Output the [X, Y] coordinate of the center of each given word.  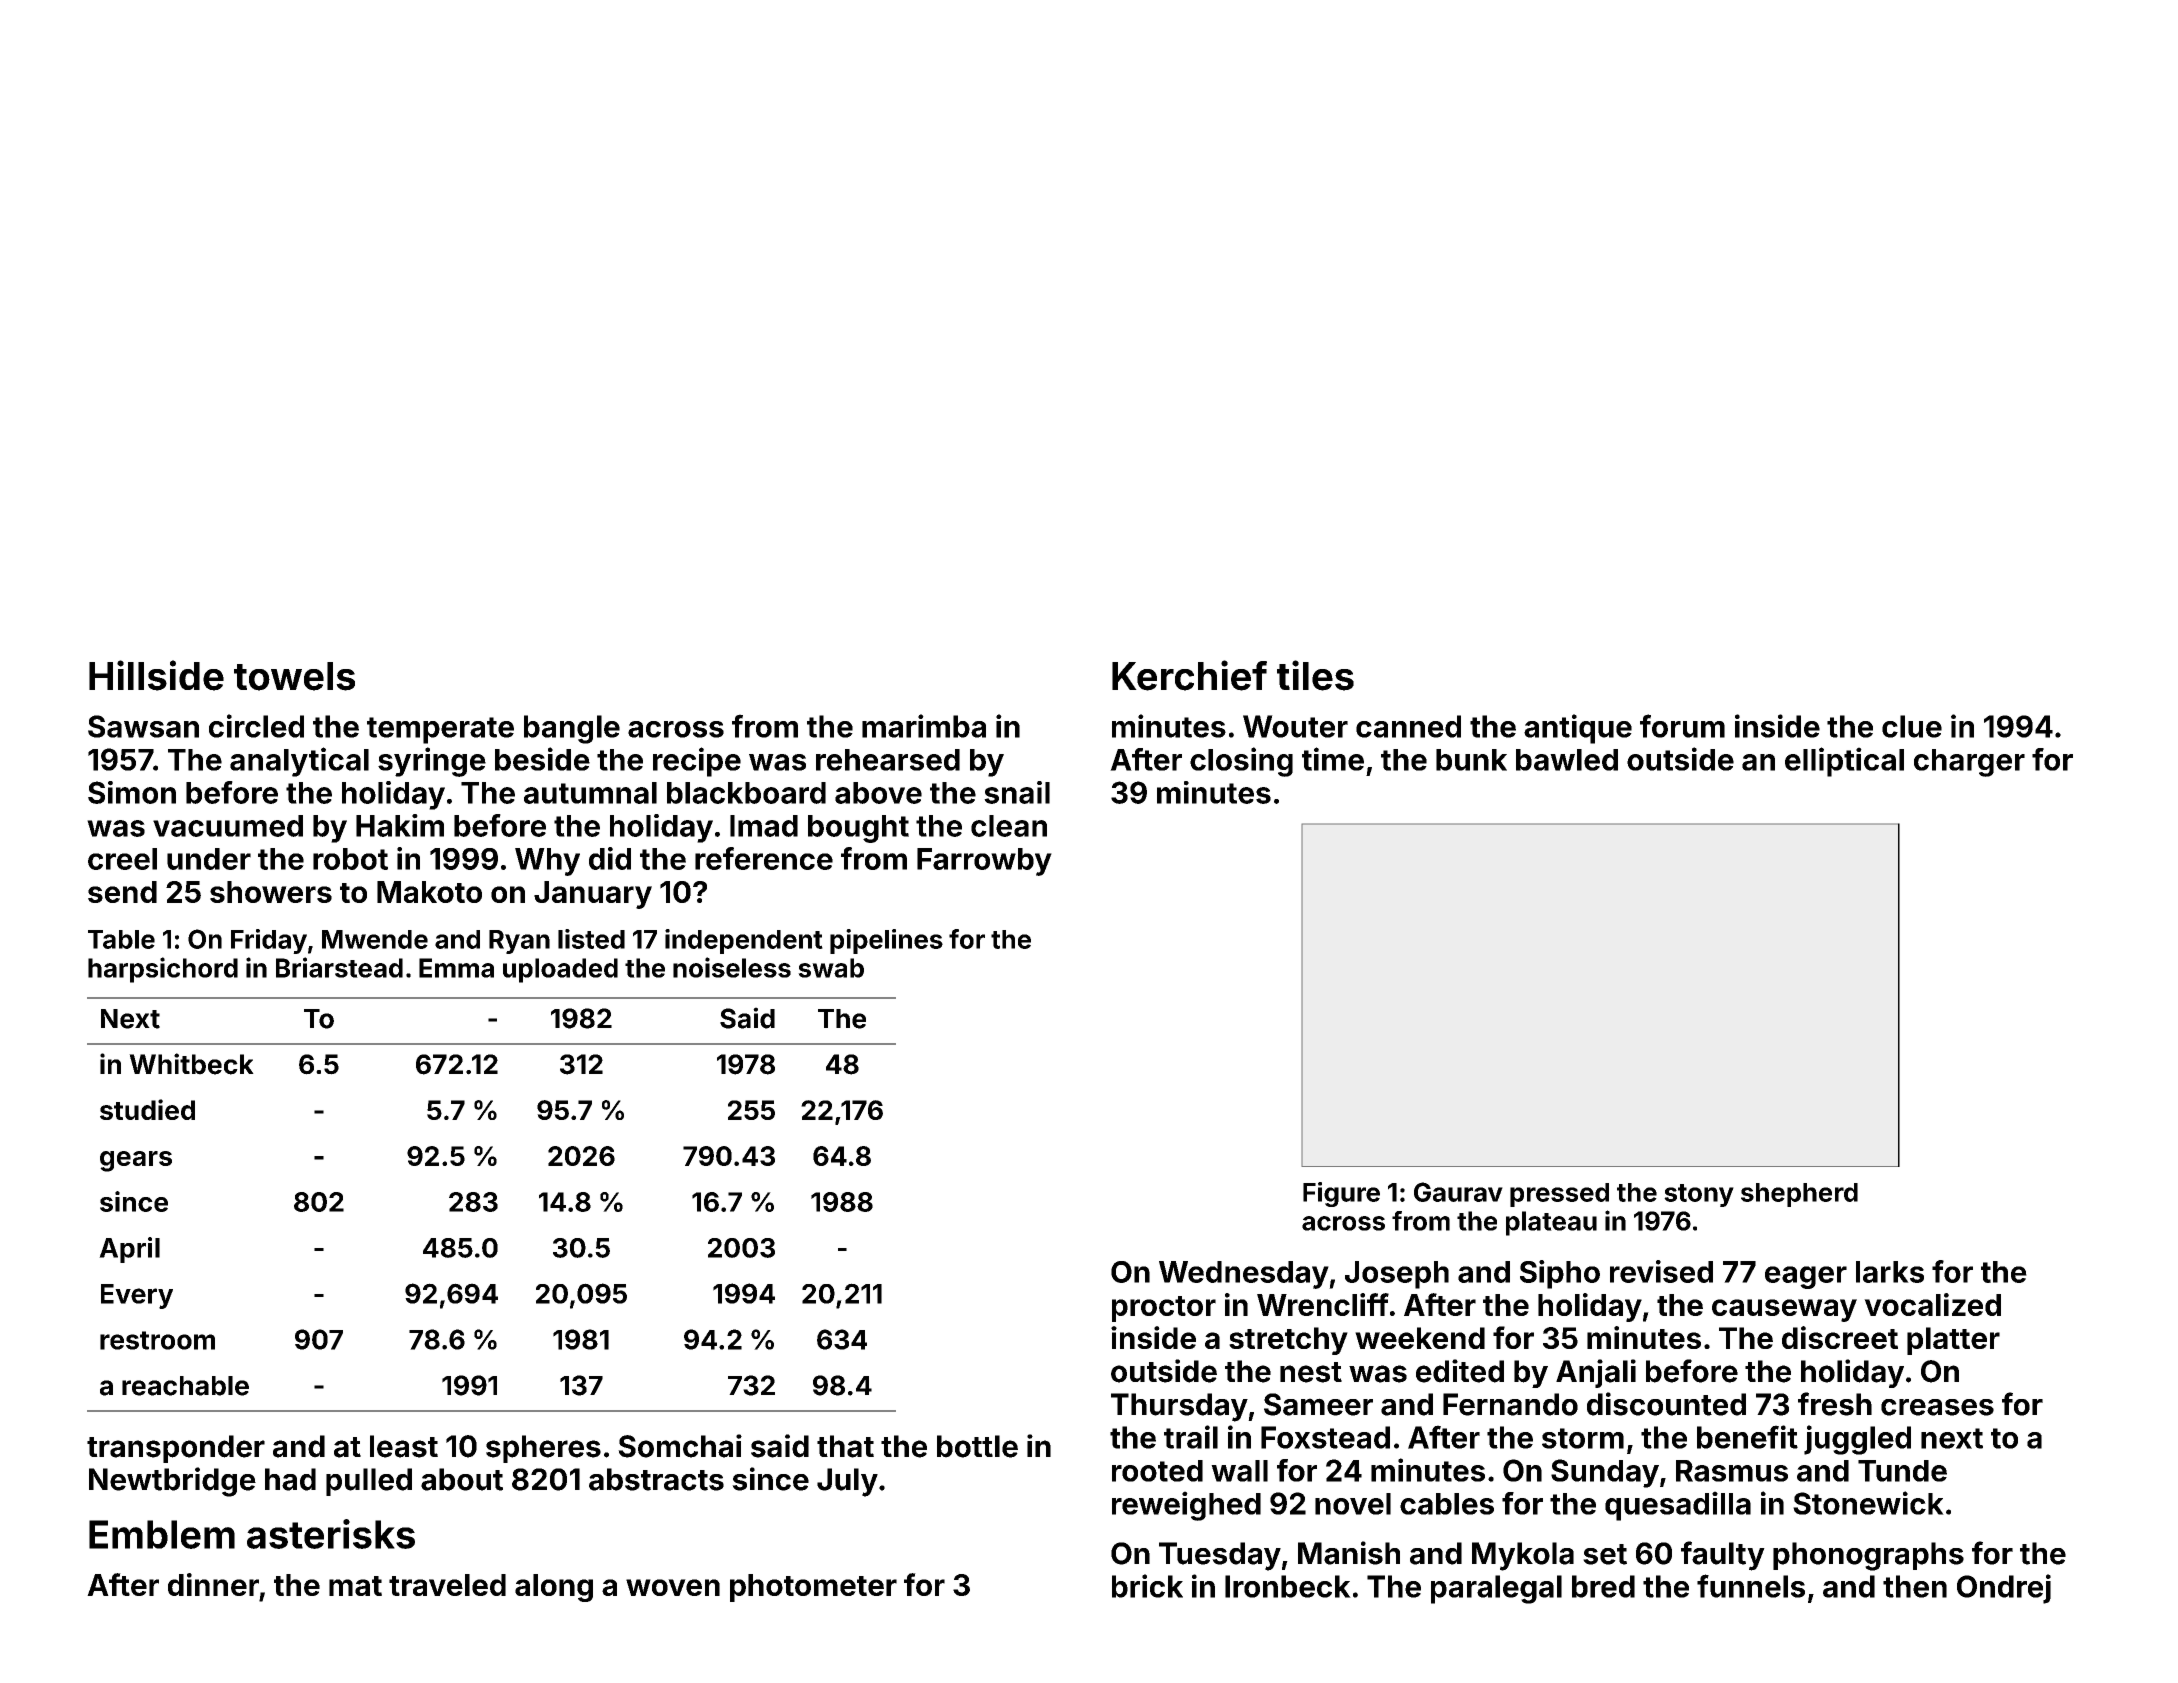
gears [136, 1161]
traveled [447, 1585]
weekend [1420, 1338]
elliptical [1844, 762]
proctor [1164, 1309]
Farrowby [984, 862]
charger [1969, 763]
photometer [813, 1588]
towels [294, 676]
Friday [269, 941]
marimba [924, 726]
